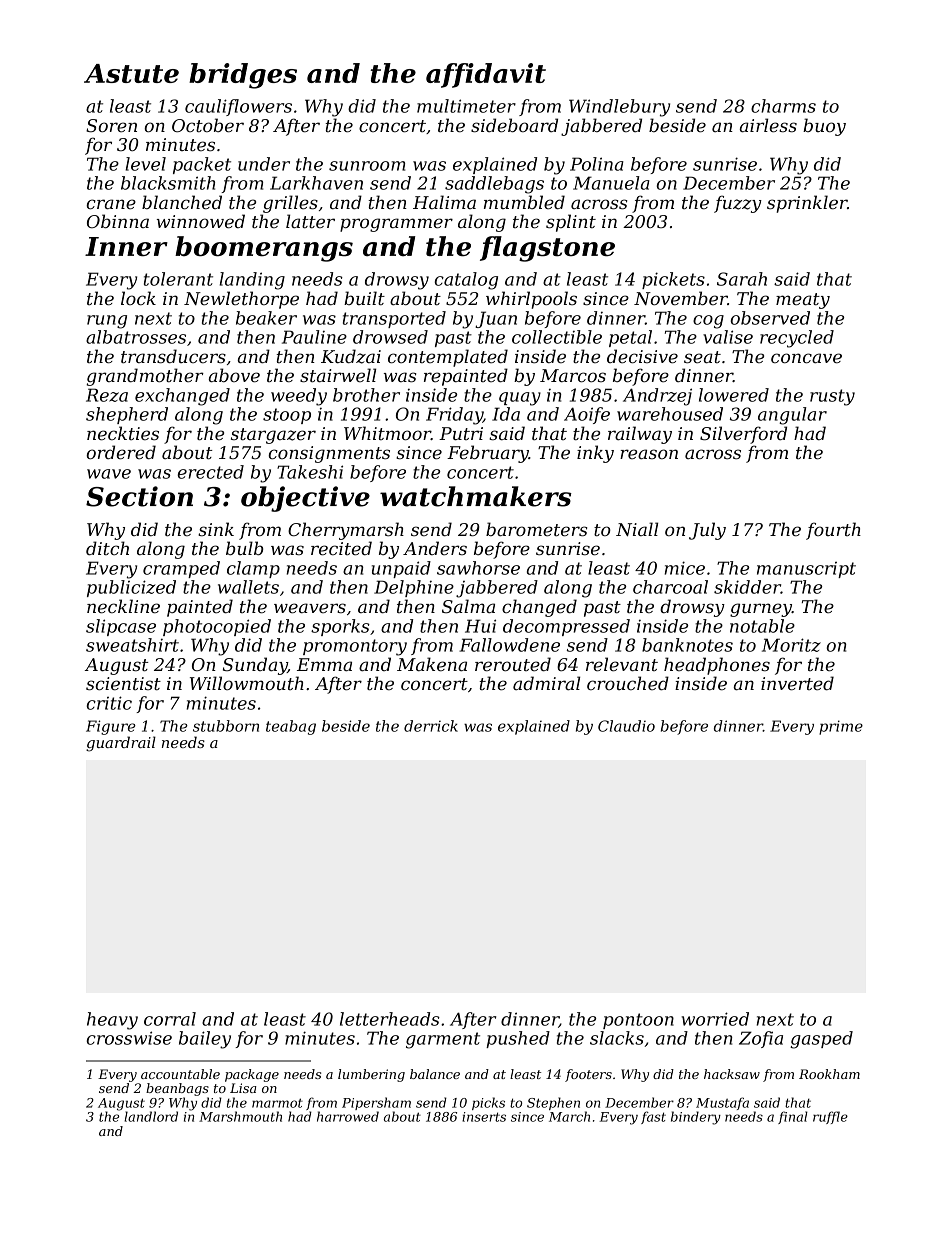  Describe the element at coordinates (628, 683) in the screenshot. I see `crouched` at that location.
